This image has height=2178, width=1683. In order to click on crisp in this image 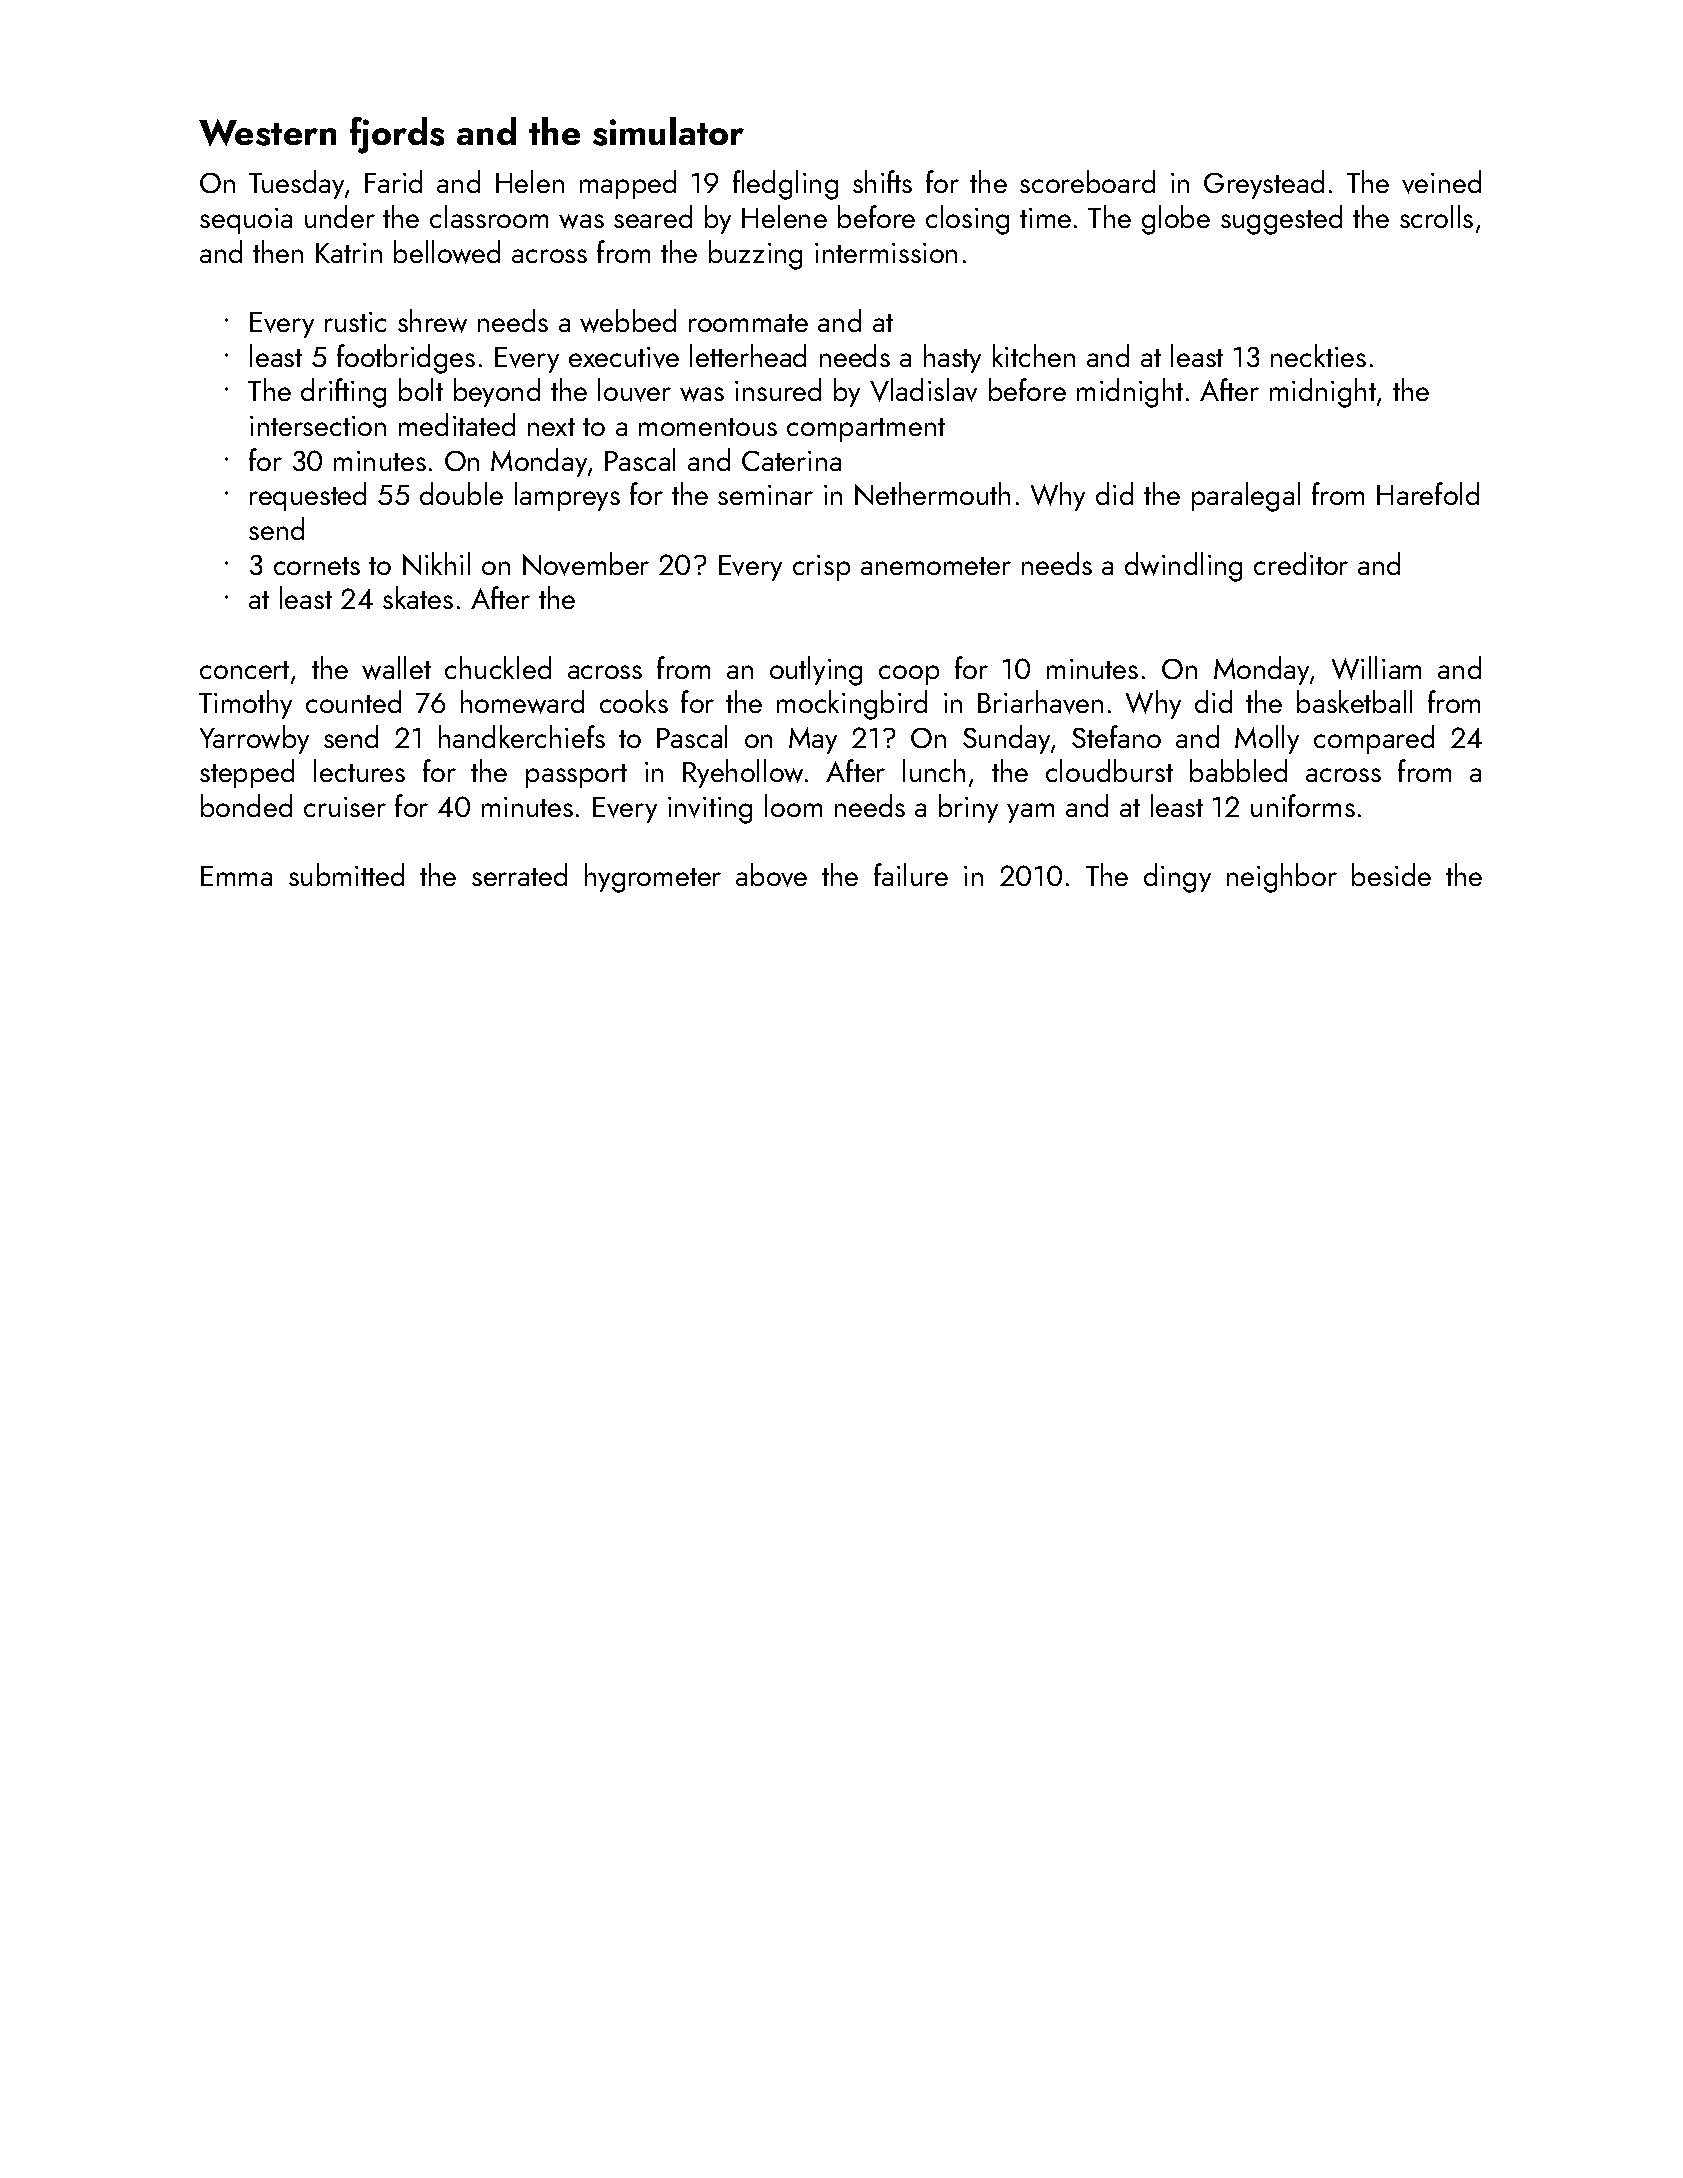, I will do `click(821, 568)`.
